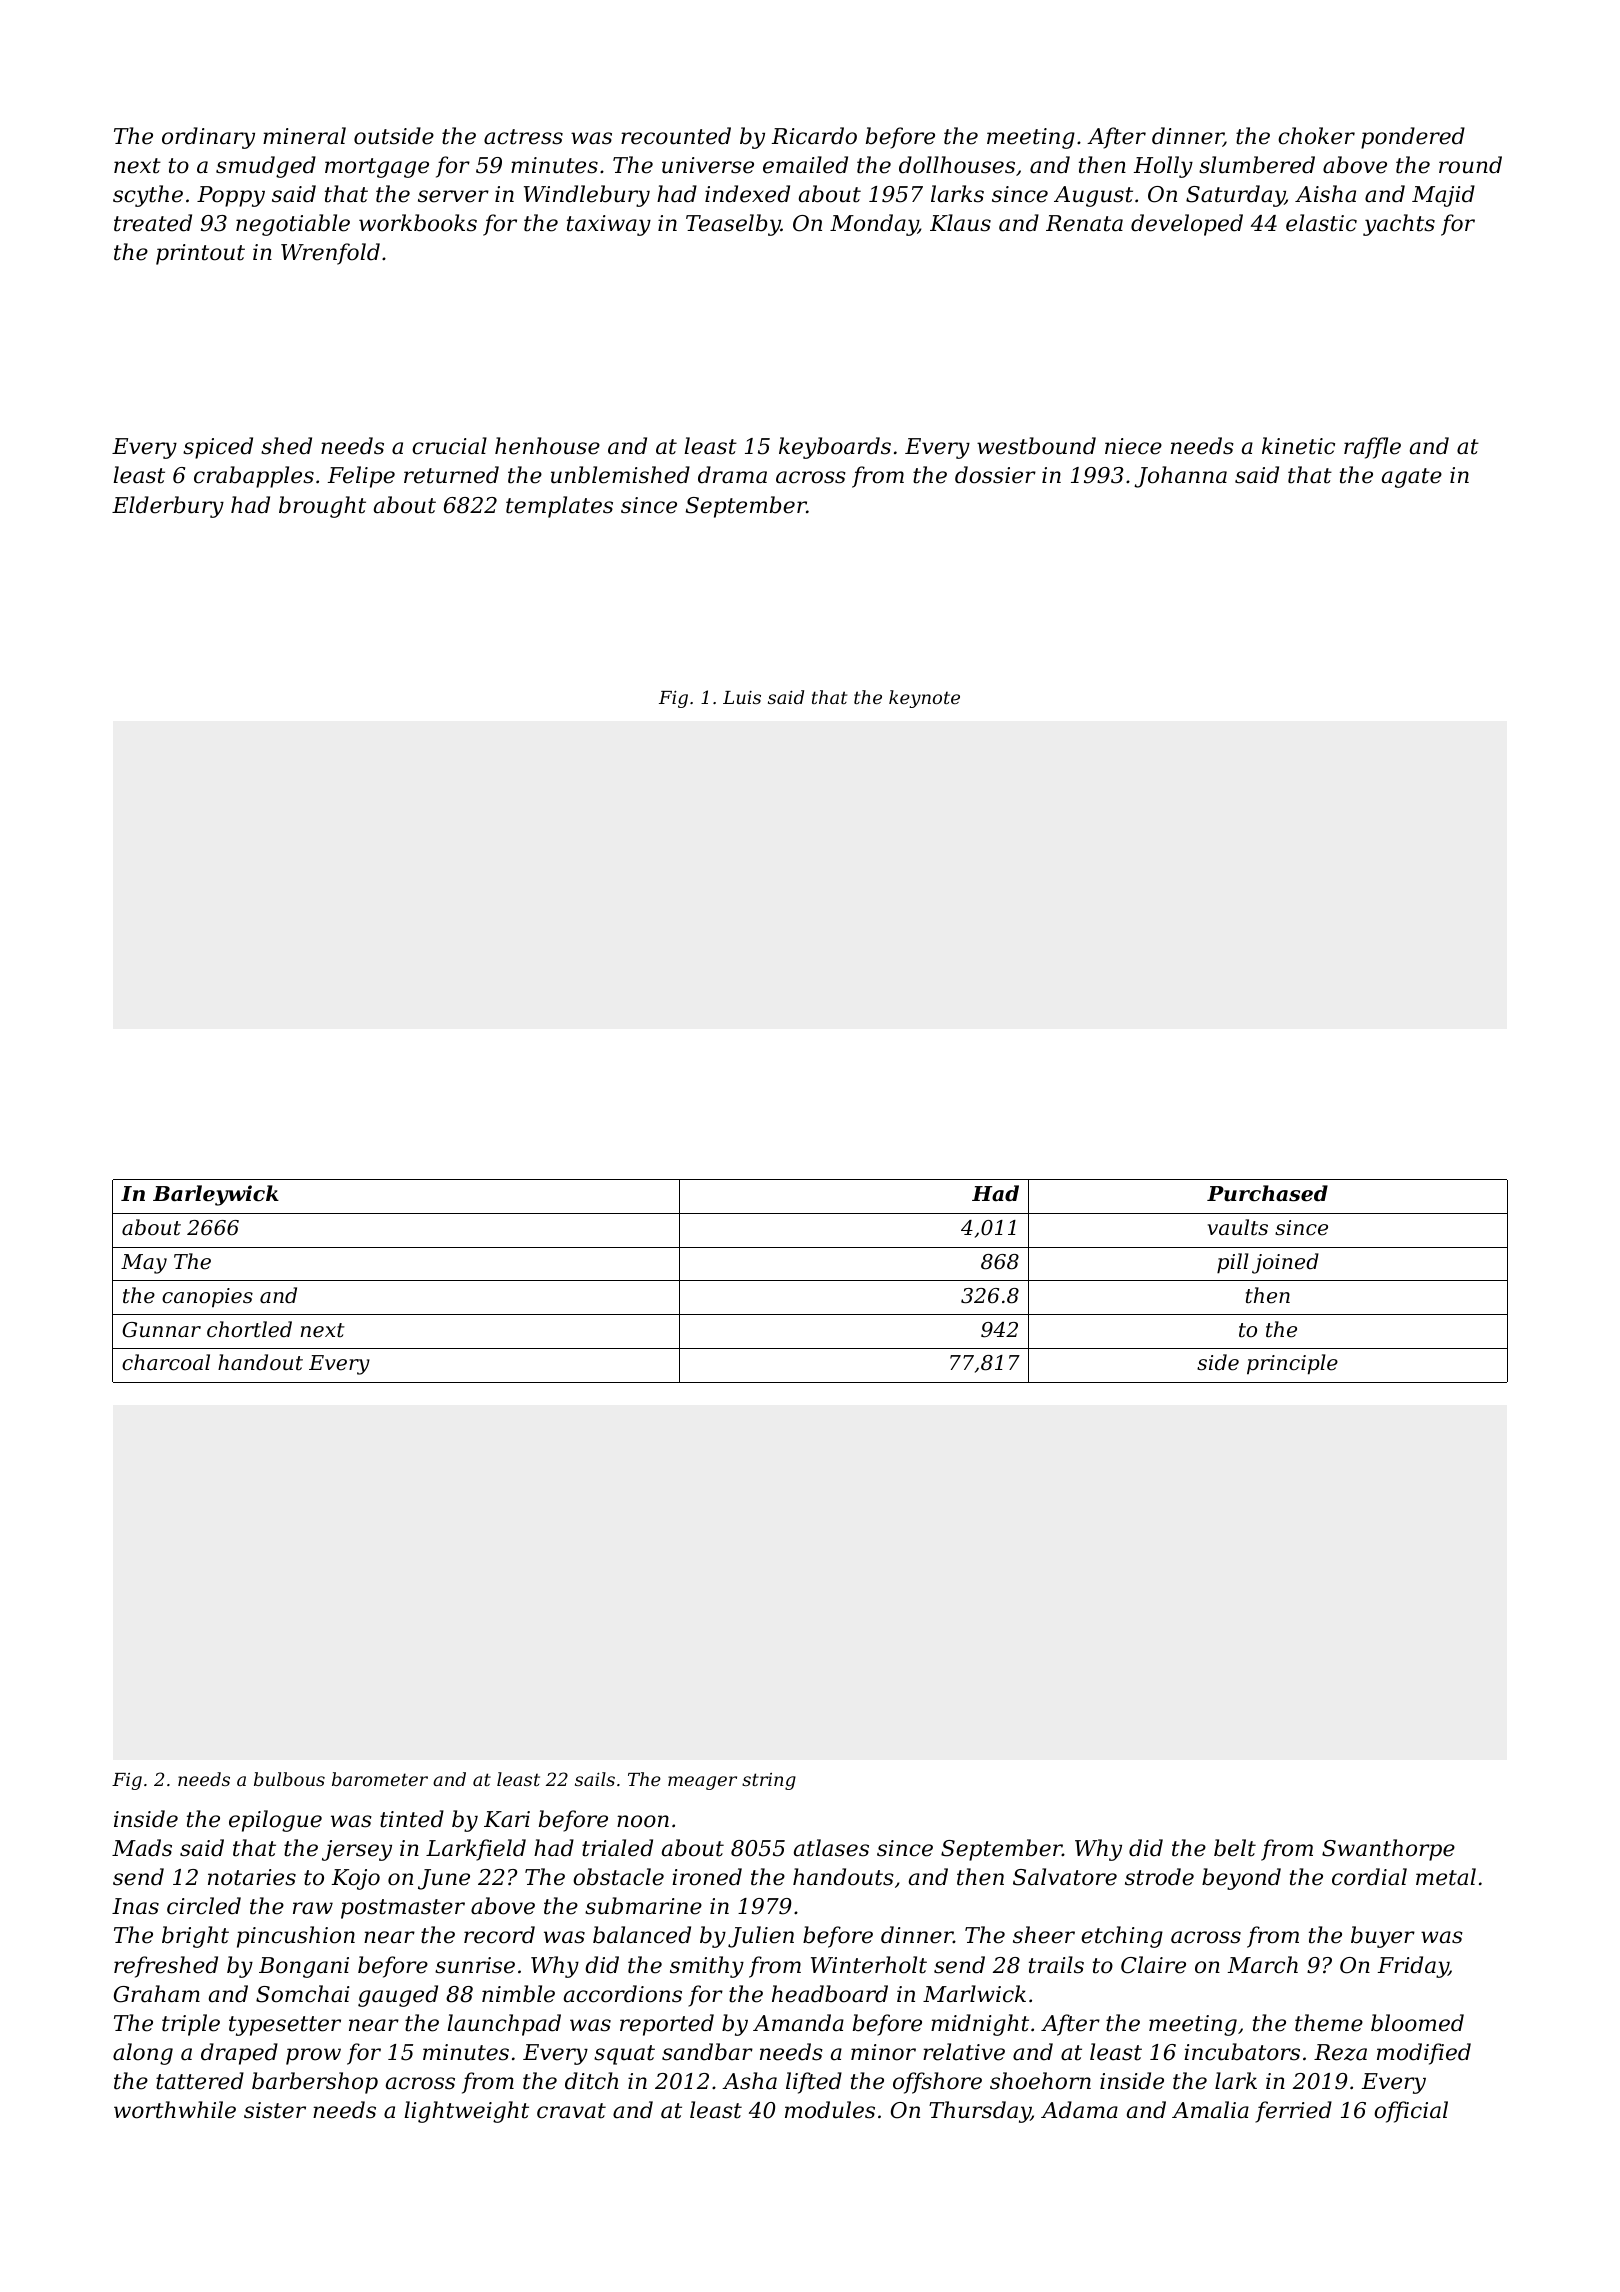 The width and height of the document is (1620, 2292). I want to click on charcoal, so click(166, 1362).
